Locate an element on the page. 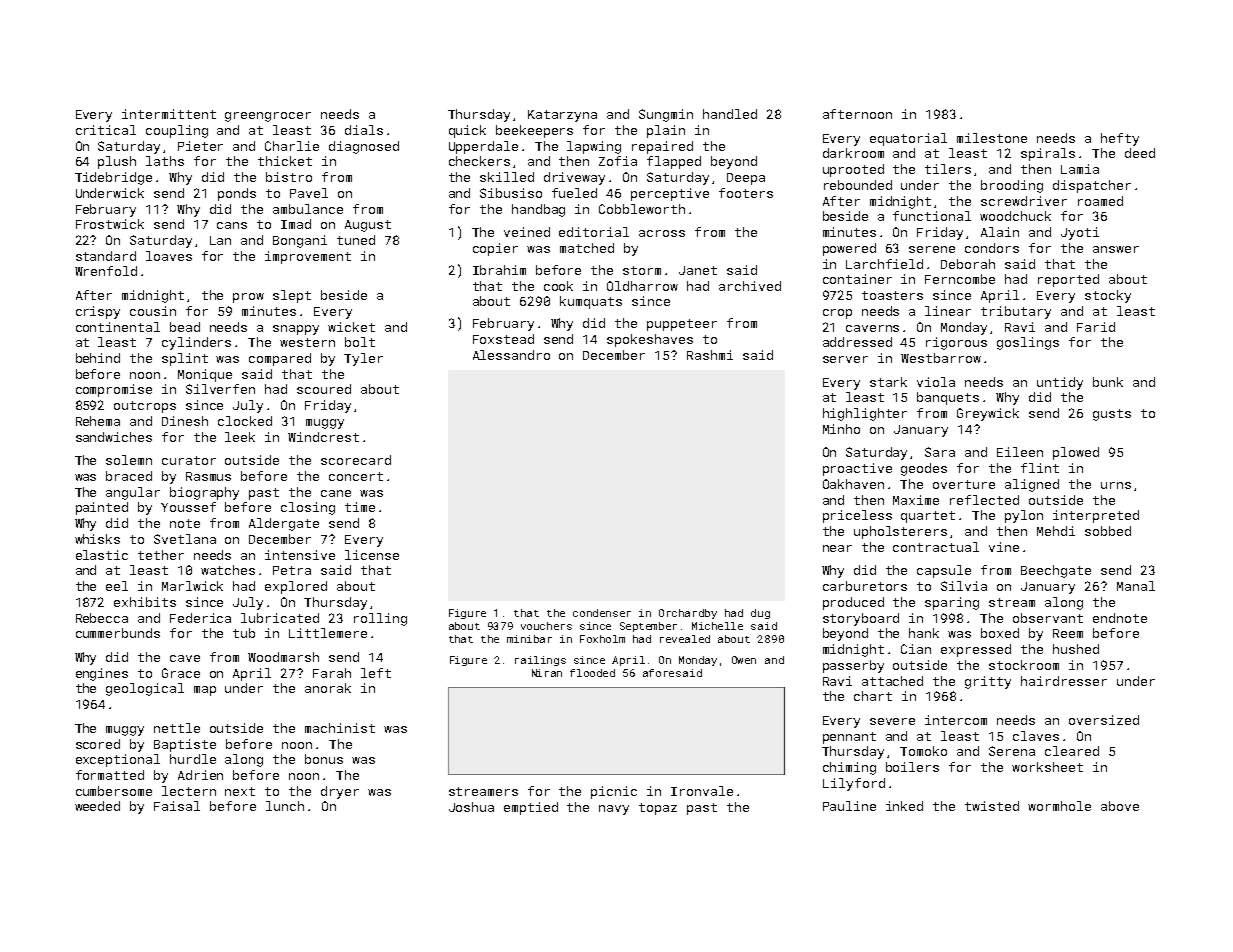  formatted is located at coordinates (110, 775).
